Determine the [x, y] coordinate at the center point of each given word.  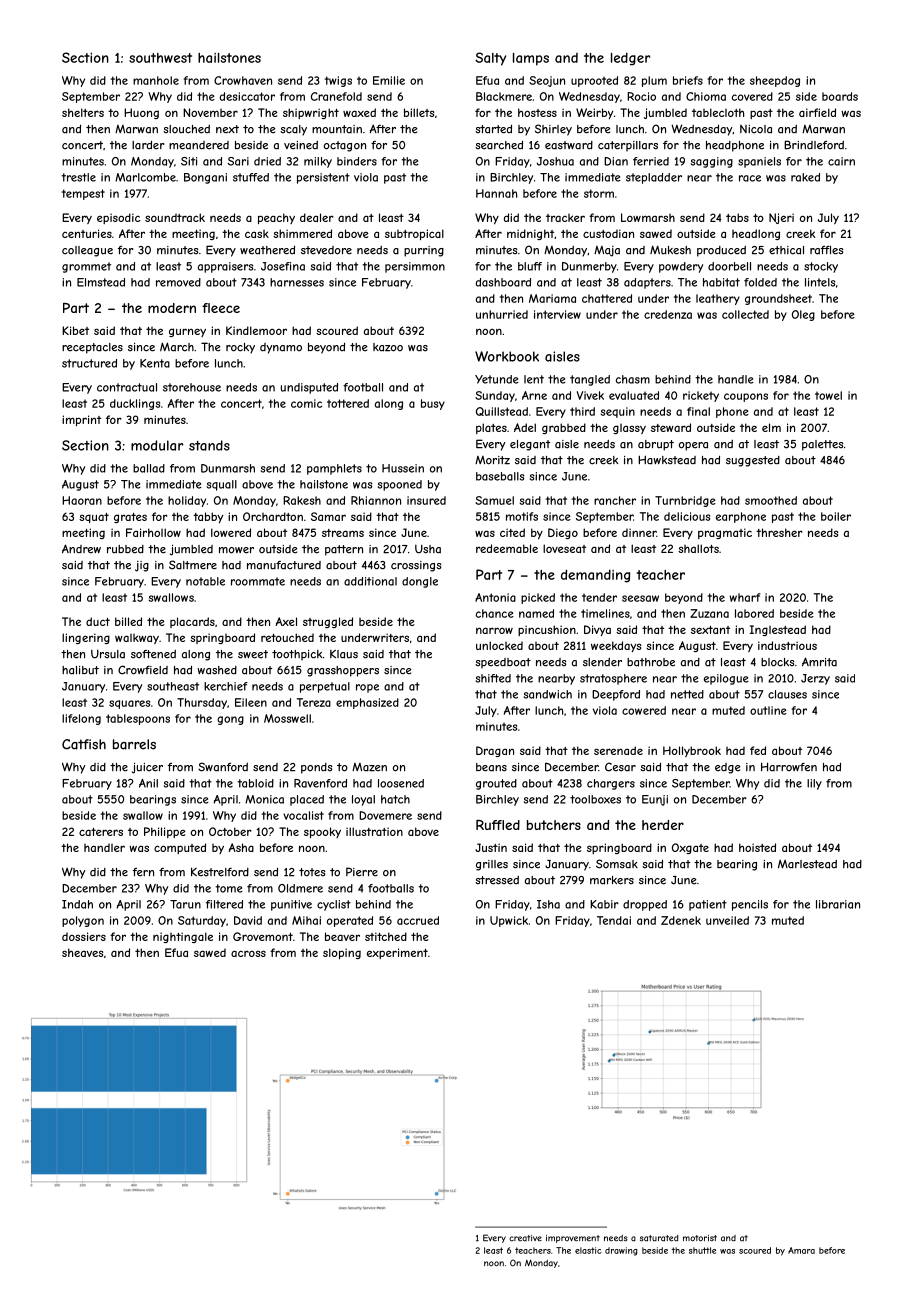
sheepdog [775, 81]
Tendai [614, 920]
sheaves [82, 952]
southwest [160, 58]
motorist [700, 1238]
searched [499, 145]
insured [426, 500]
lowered [231, 532]
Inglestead [778, 630]
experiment [397, 953]
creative [525, 1238]
